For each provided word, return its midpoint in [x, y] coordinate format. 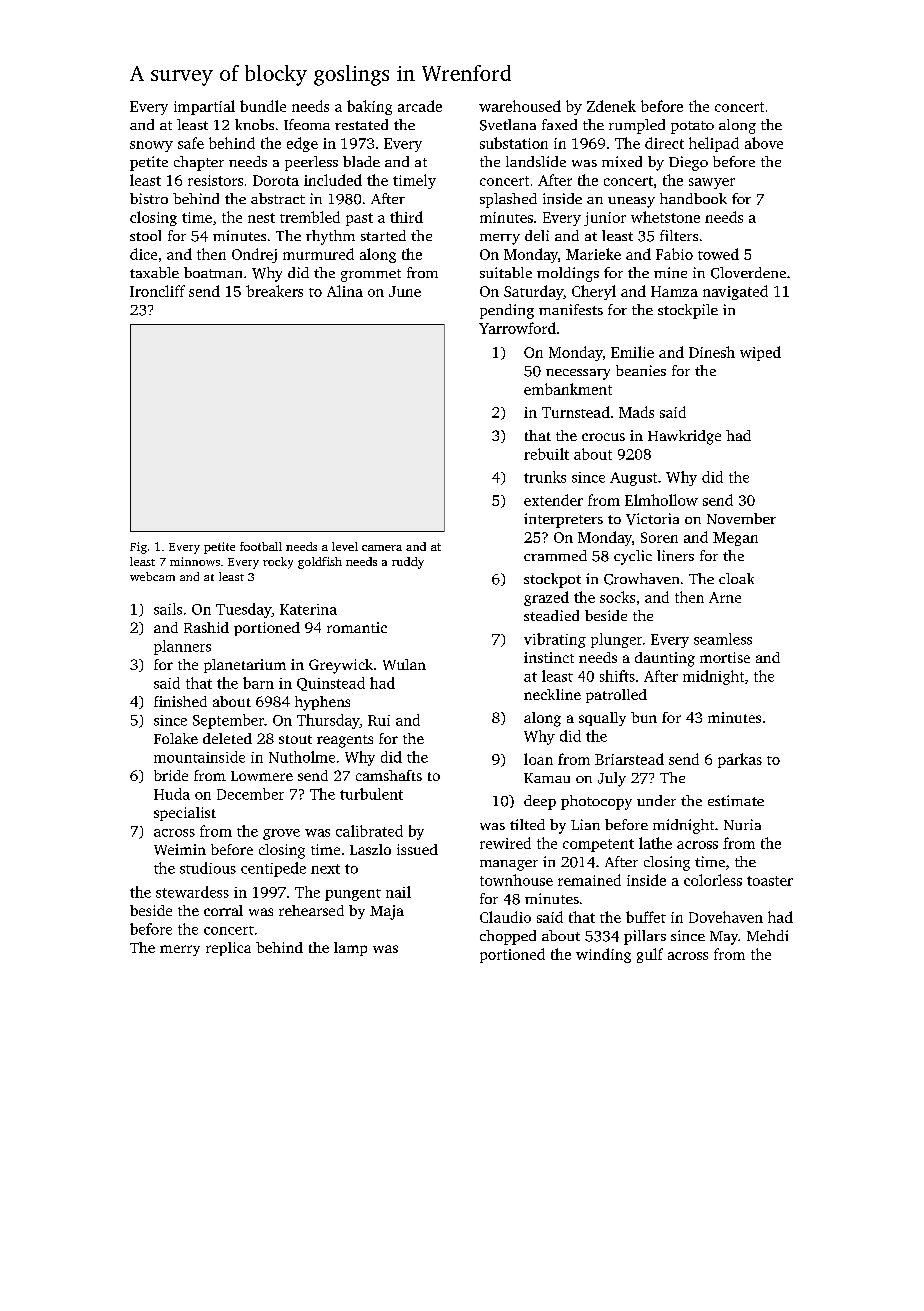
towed [718, 254]
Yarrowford [517, 328]
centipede [273, 869]
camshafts [389, 775]
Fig [138, 548]
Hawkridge [684, 437]
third [406, 217]
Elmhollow [661, 500]
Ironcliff [157, 291]
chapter [199, 163]
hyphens [322, 703]
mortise [725, 657]
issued [417, 849]
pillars [645, 937]
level [345, 546]
